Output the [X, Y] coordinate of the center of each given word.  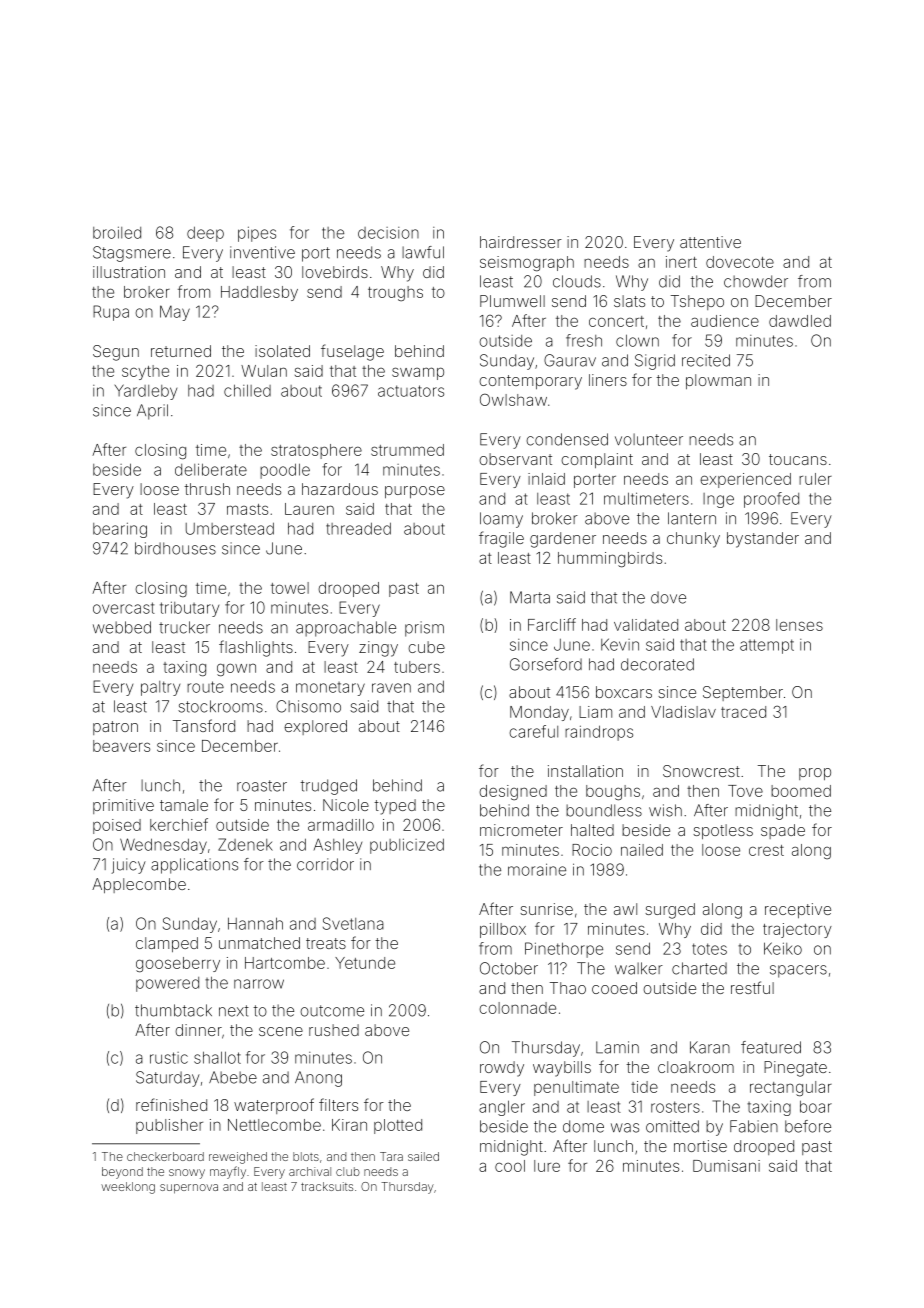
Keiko [783, 948]
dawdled [800, 321]
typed [395, 807]
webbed [122, 627]
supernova [189, 1189]
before [808, 1126]
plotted [398, 1126]
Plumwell [512, 301]
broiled [117, 232]
